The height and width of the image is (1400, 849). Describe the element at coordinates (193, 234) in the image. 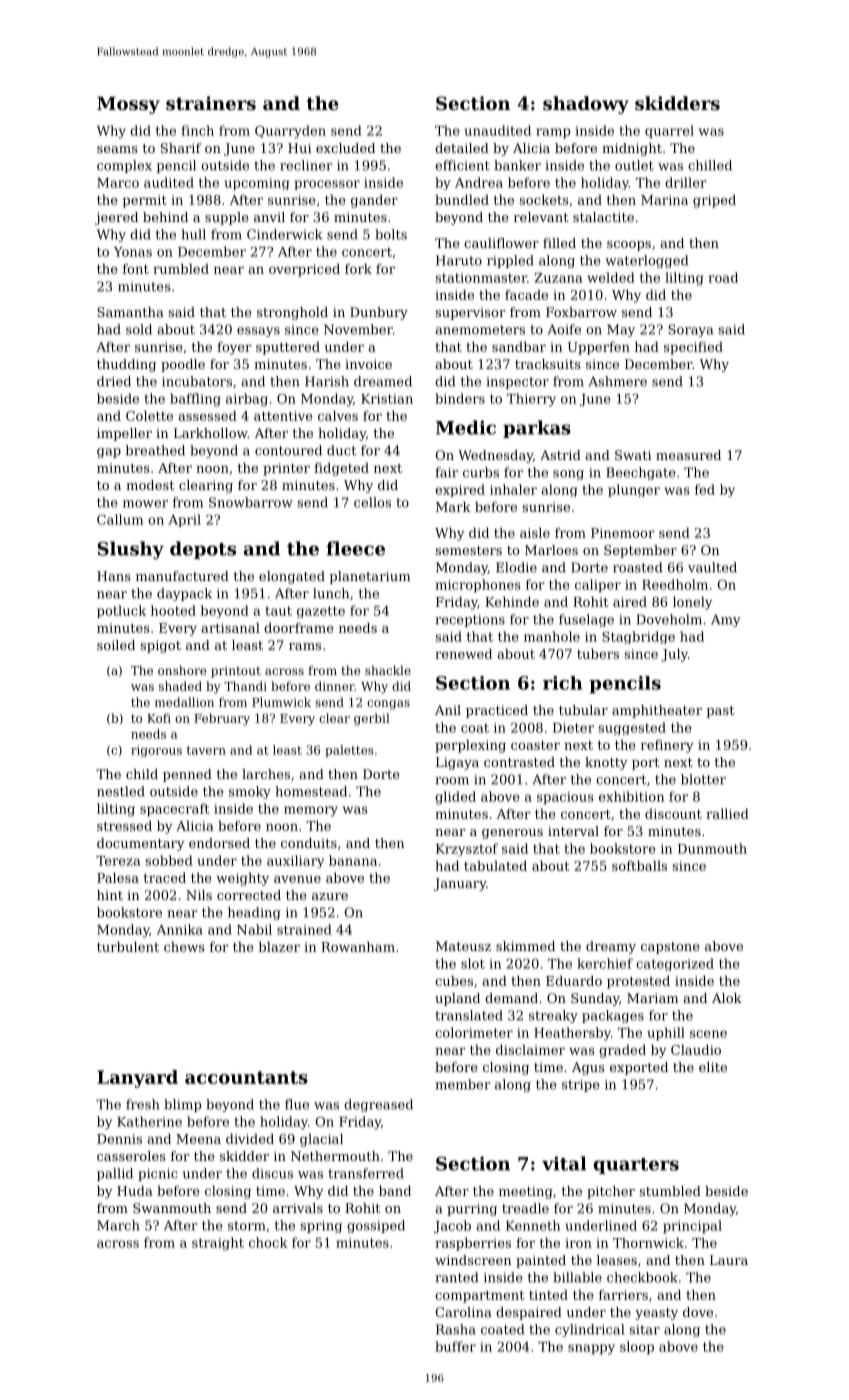

I see `hull` at that location.
